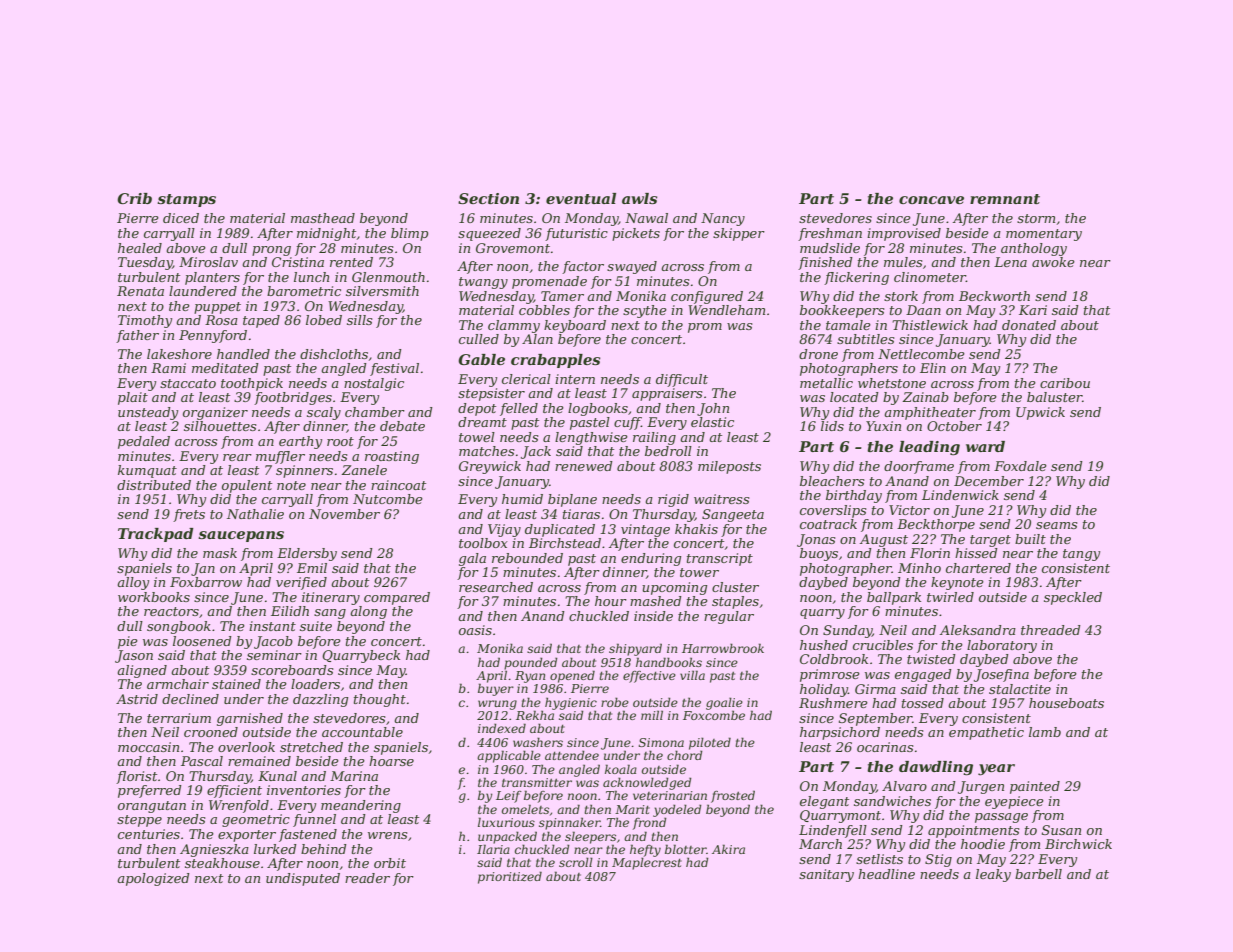 The height and width of the screenshot is (952, 1233). I want to click on crabapples, so click(555, 361).
